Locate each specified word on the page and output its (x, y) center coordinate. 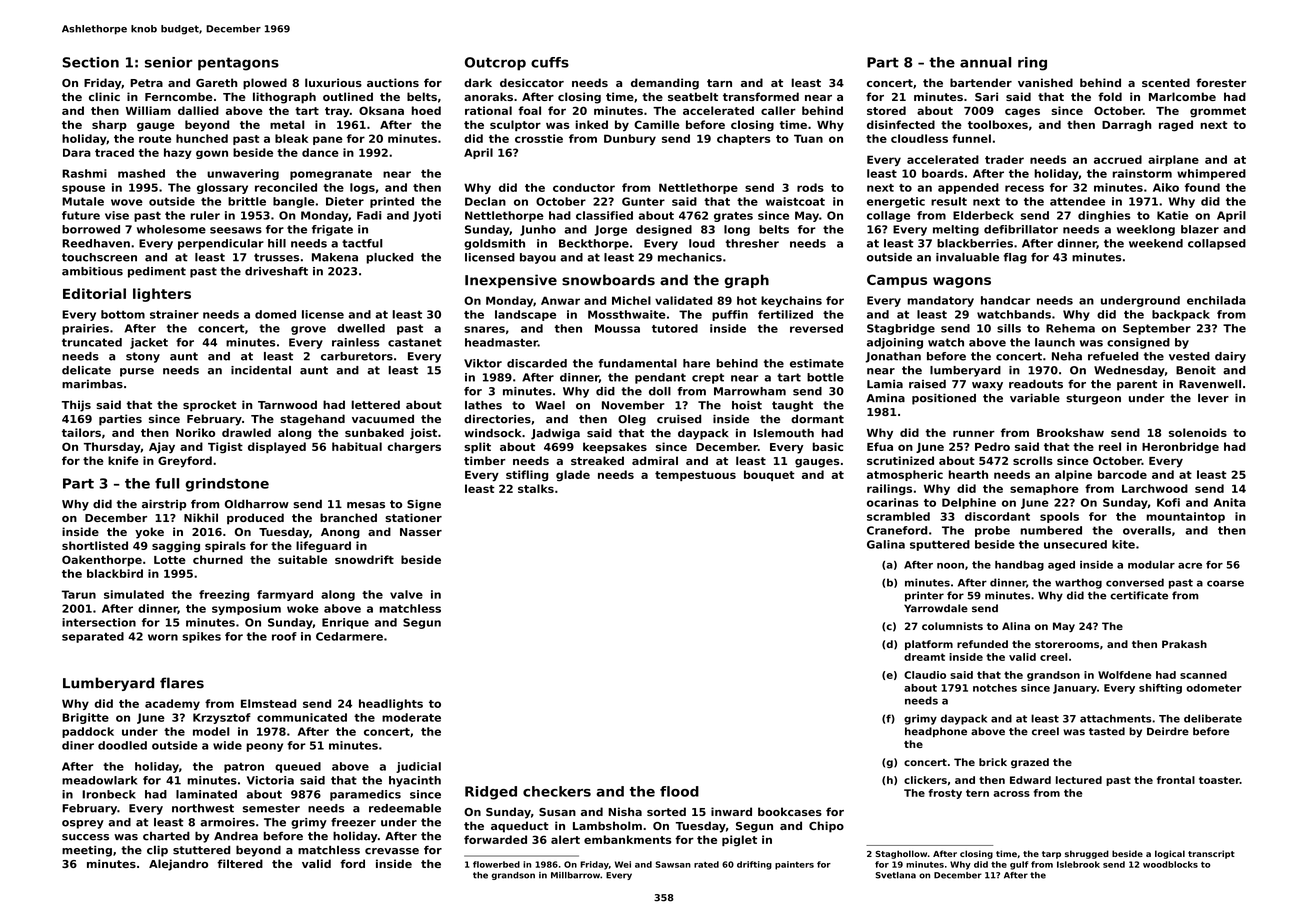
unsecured (1075, 544)
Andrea (236, 836)
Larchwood (1155, 488)
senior (169, 62)
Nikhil (201, 517)
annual (985, 62)
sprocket (210, 406)
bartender (981, 82)
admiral (655, 460)
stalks (536, 488)
